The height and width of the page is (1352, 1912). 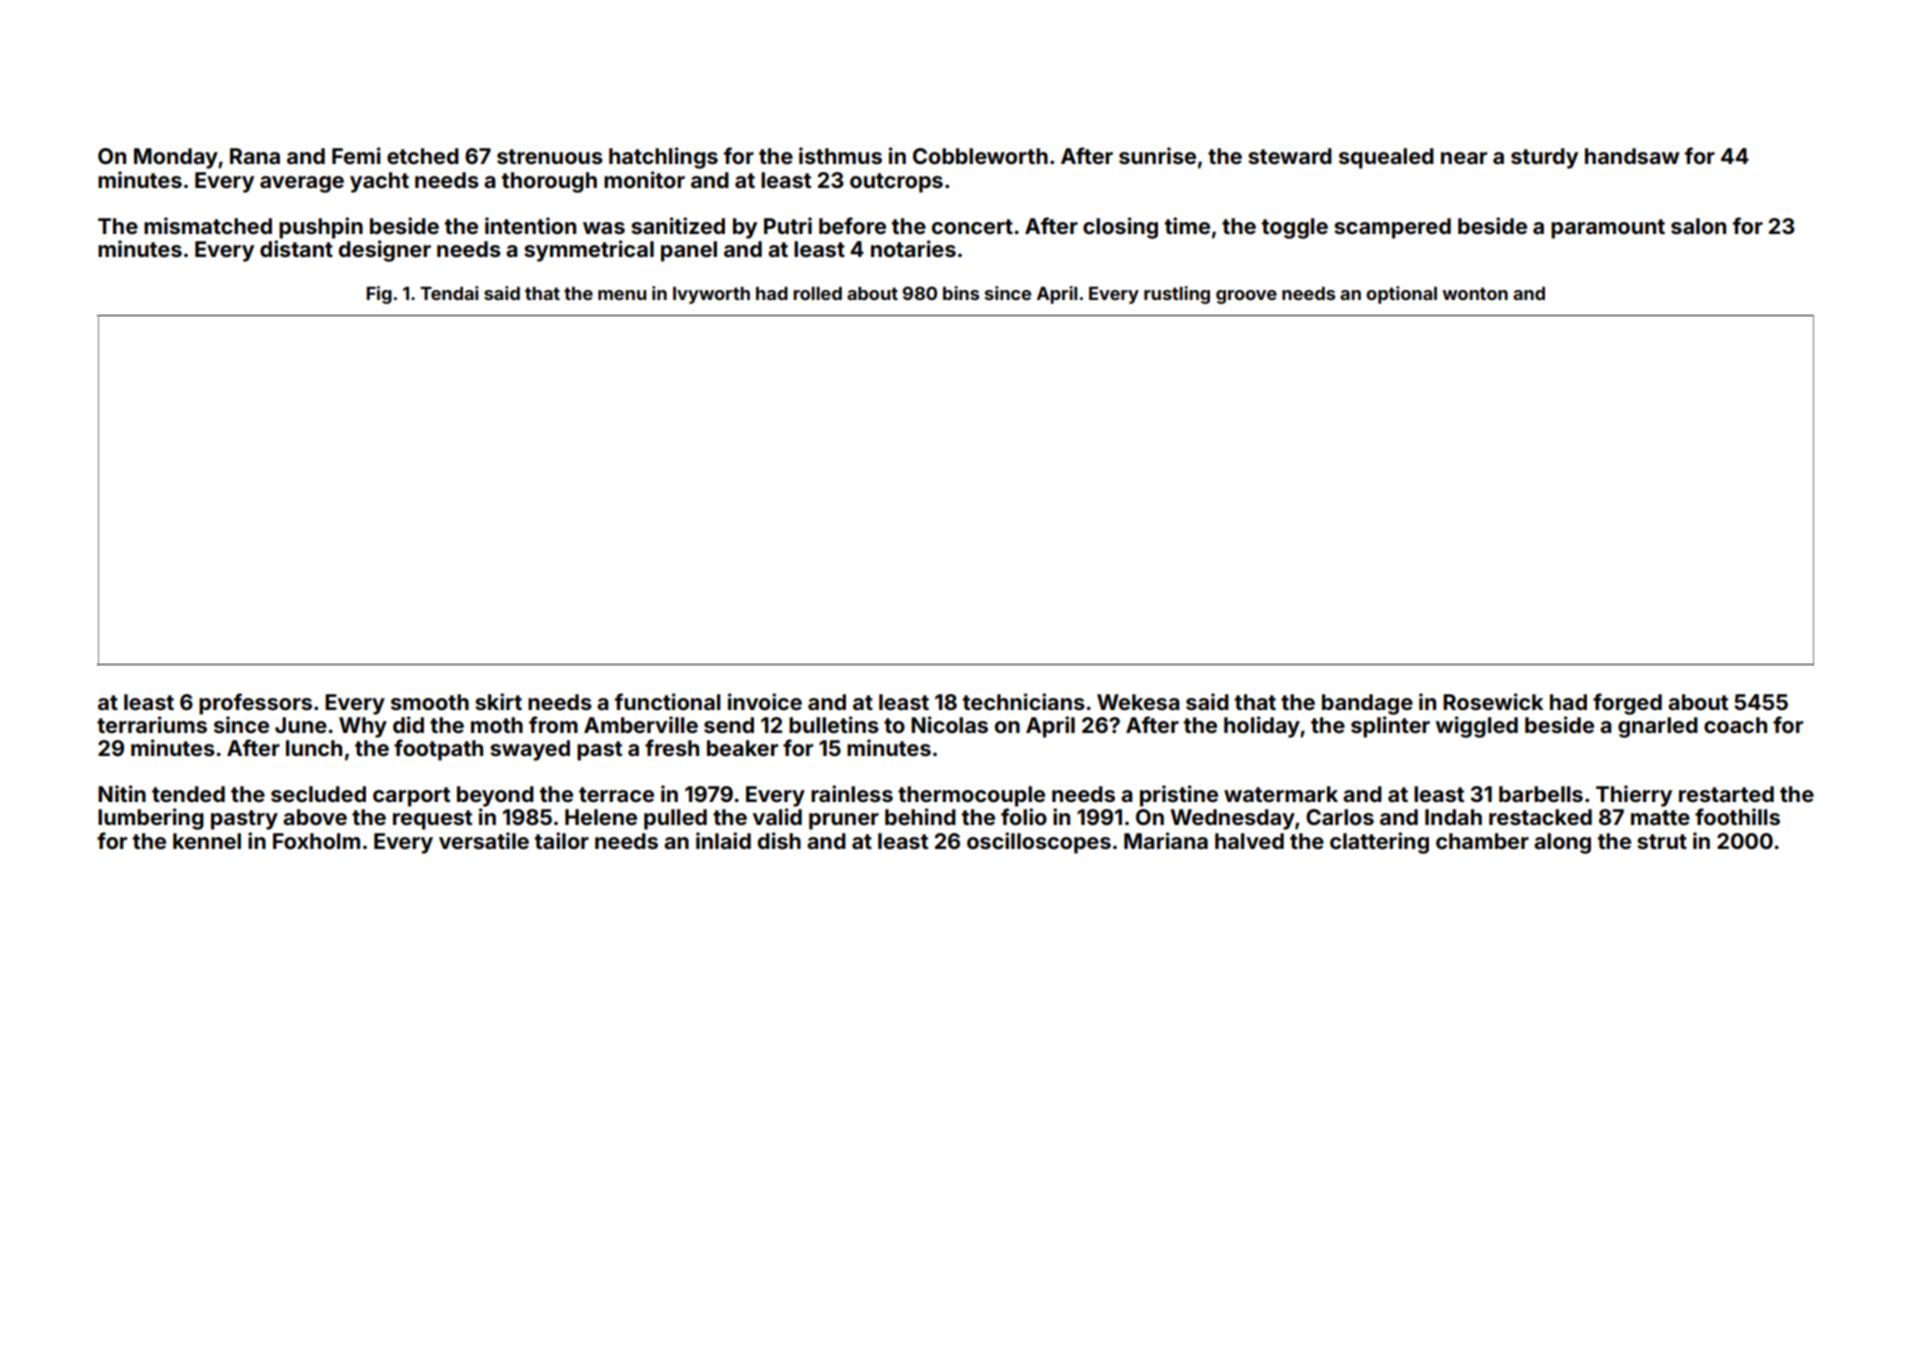 I want to click on isthmus, so click(x=840, y=155).
